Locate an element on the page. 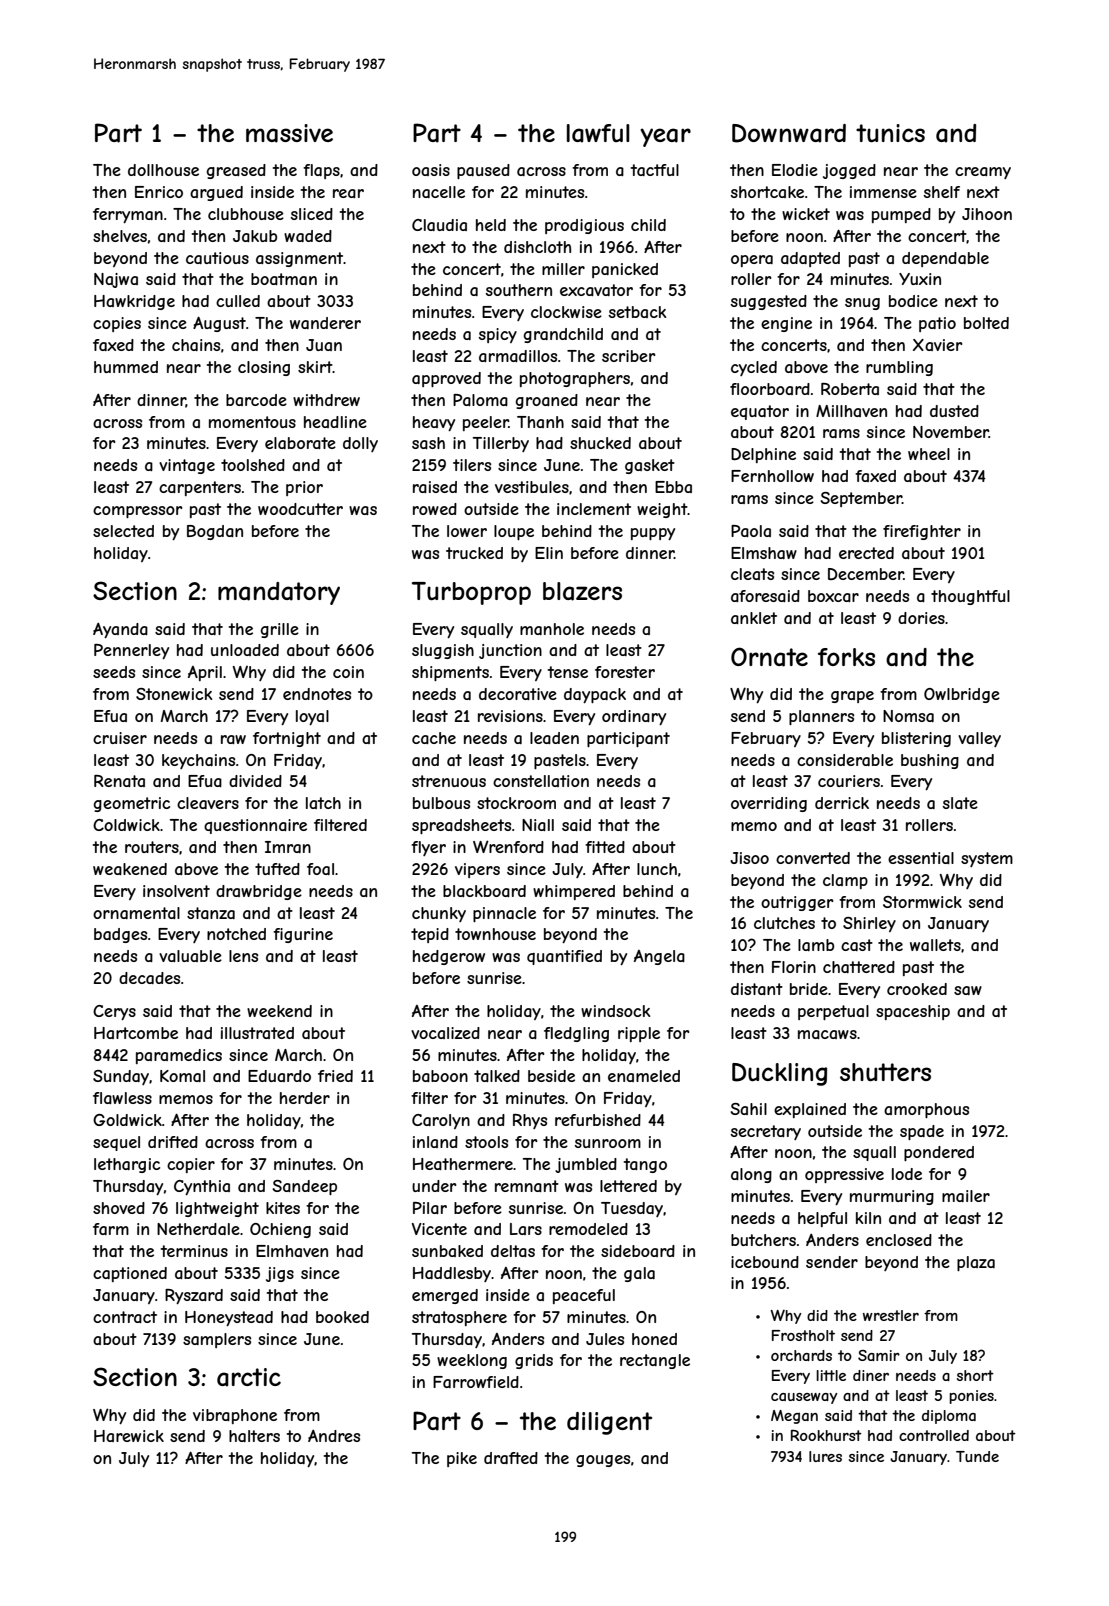 The image size is (1109, 1606). massive is located at coordinates (289, 133).
